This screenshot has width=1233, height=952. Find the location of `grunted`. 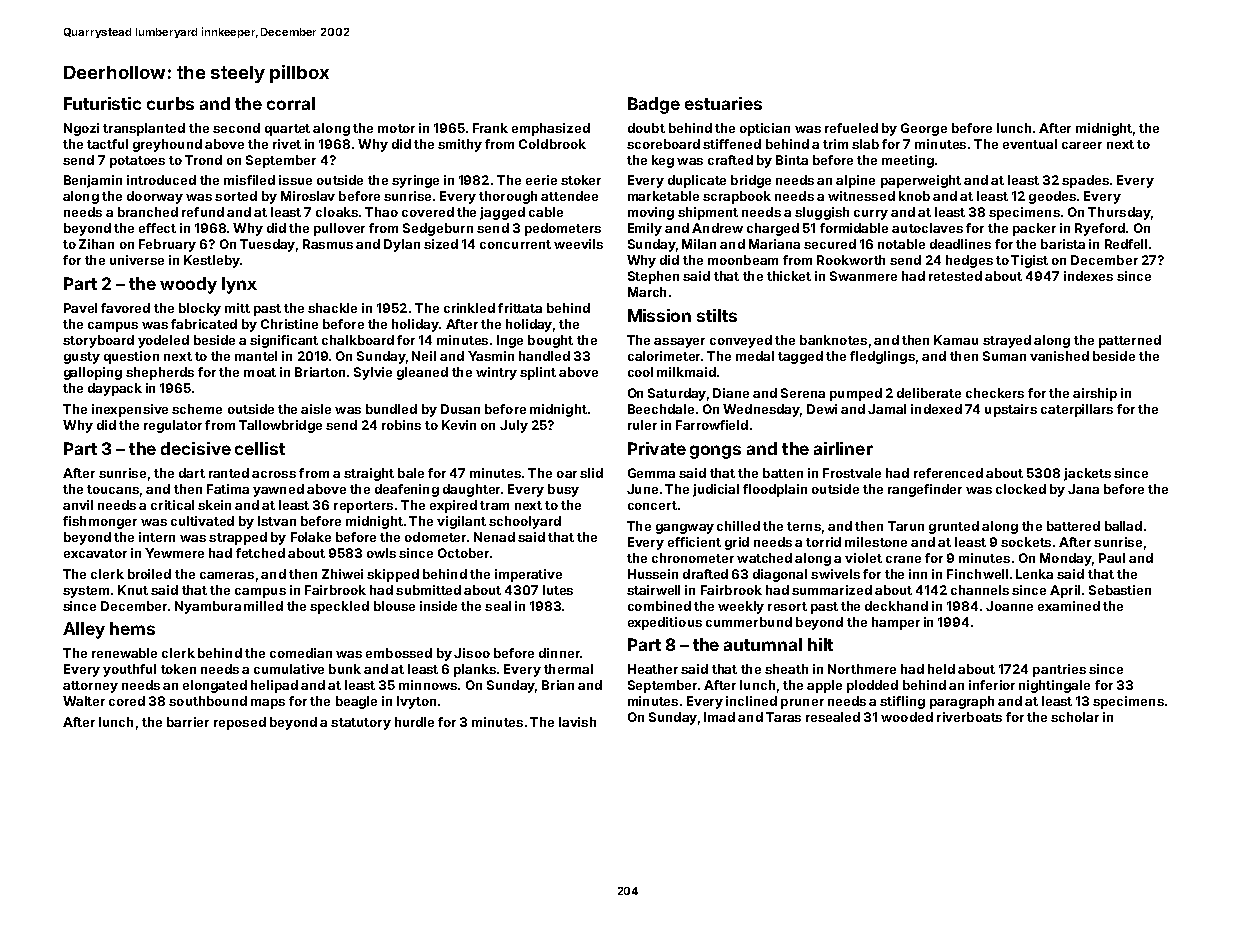

grunted is located at coordinates (954, 527).
